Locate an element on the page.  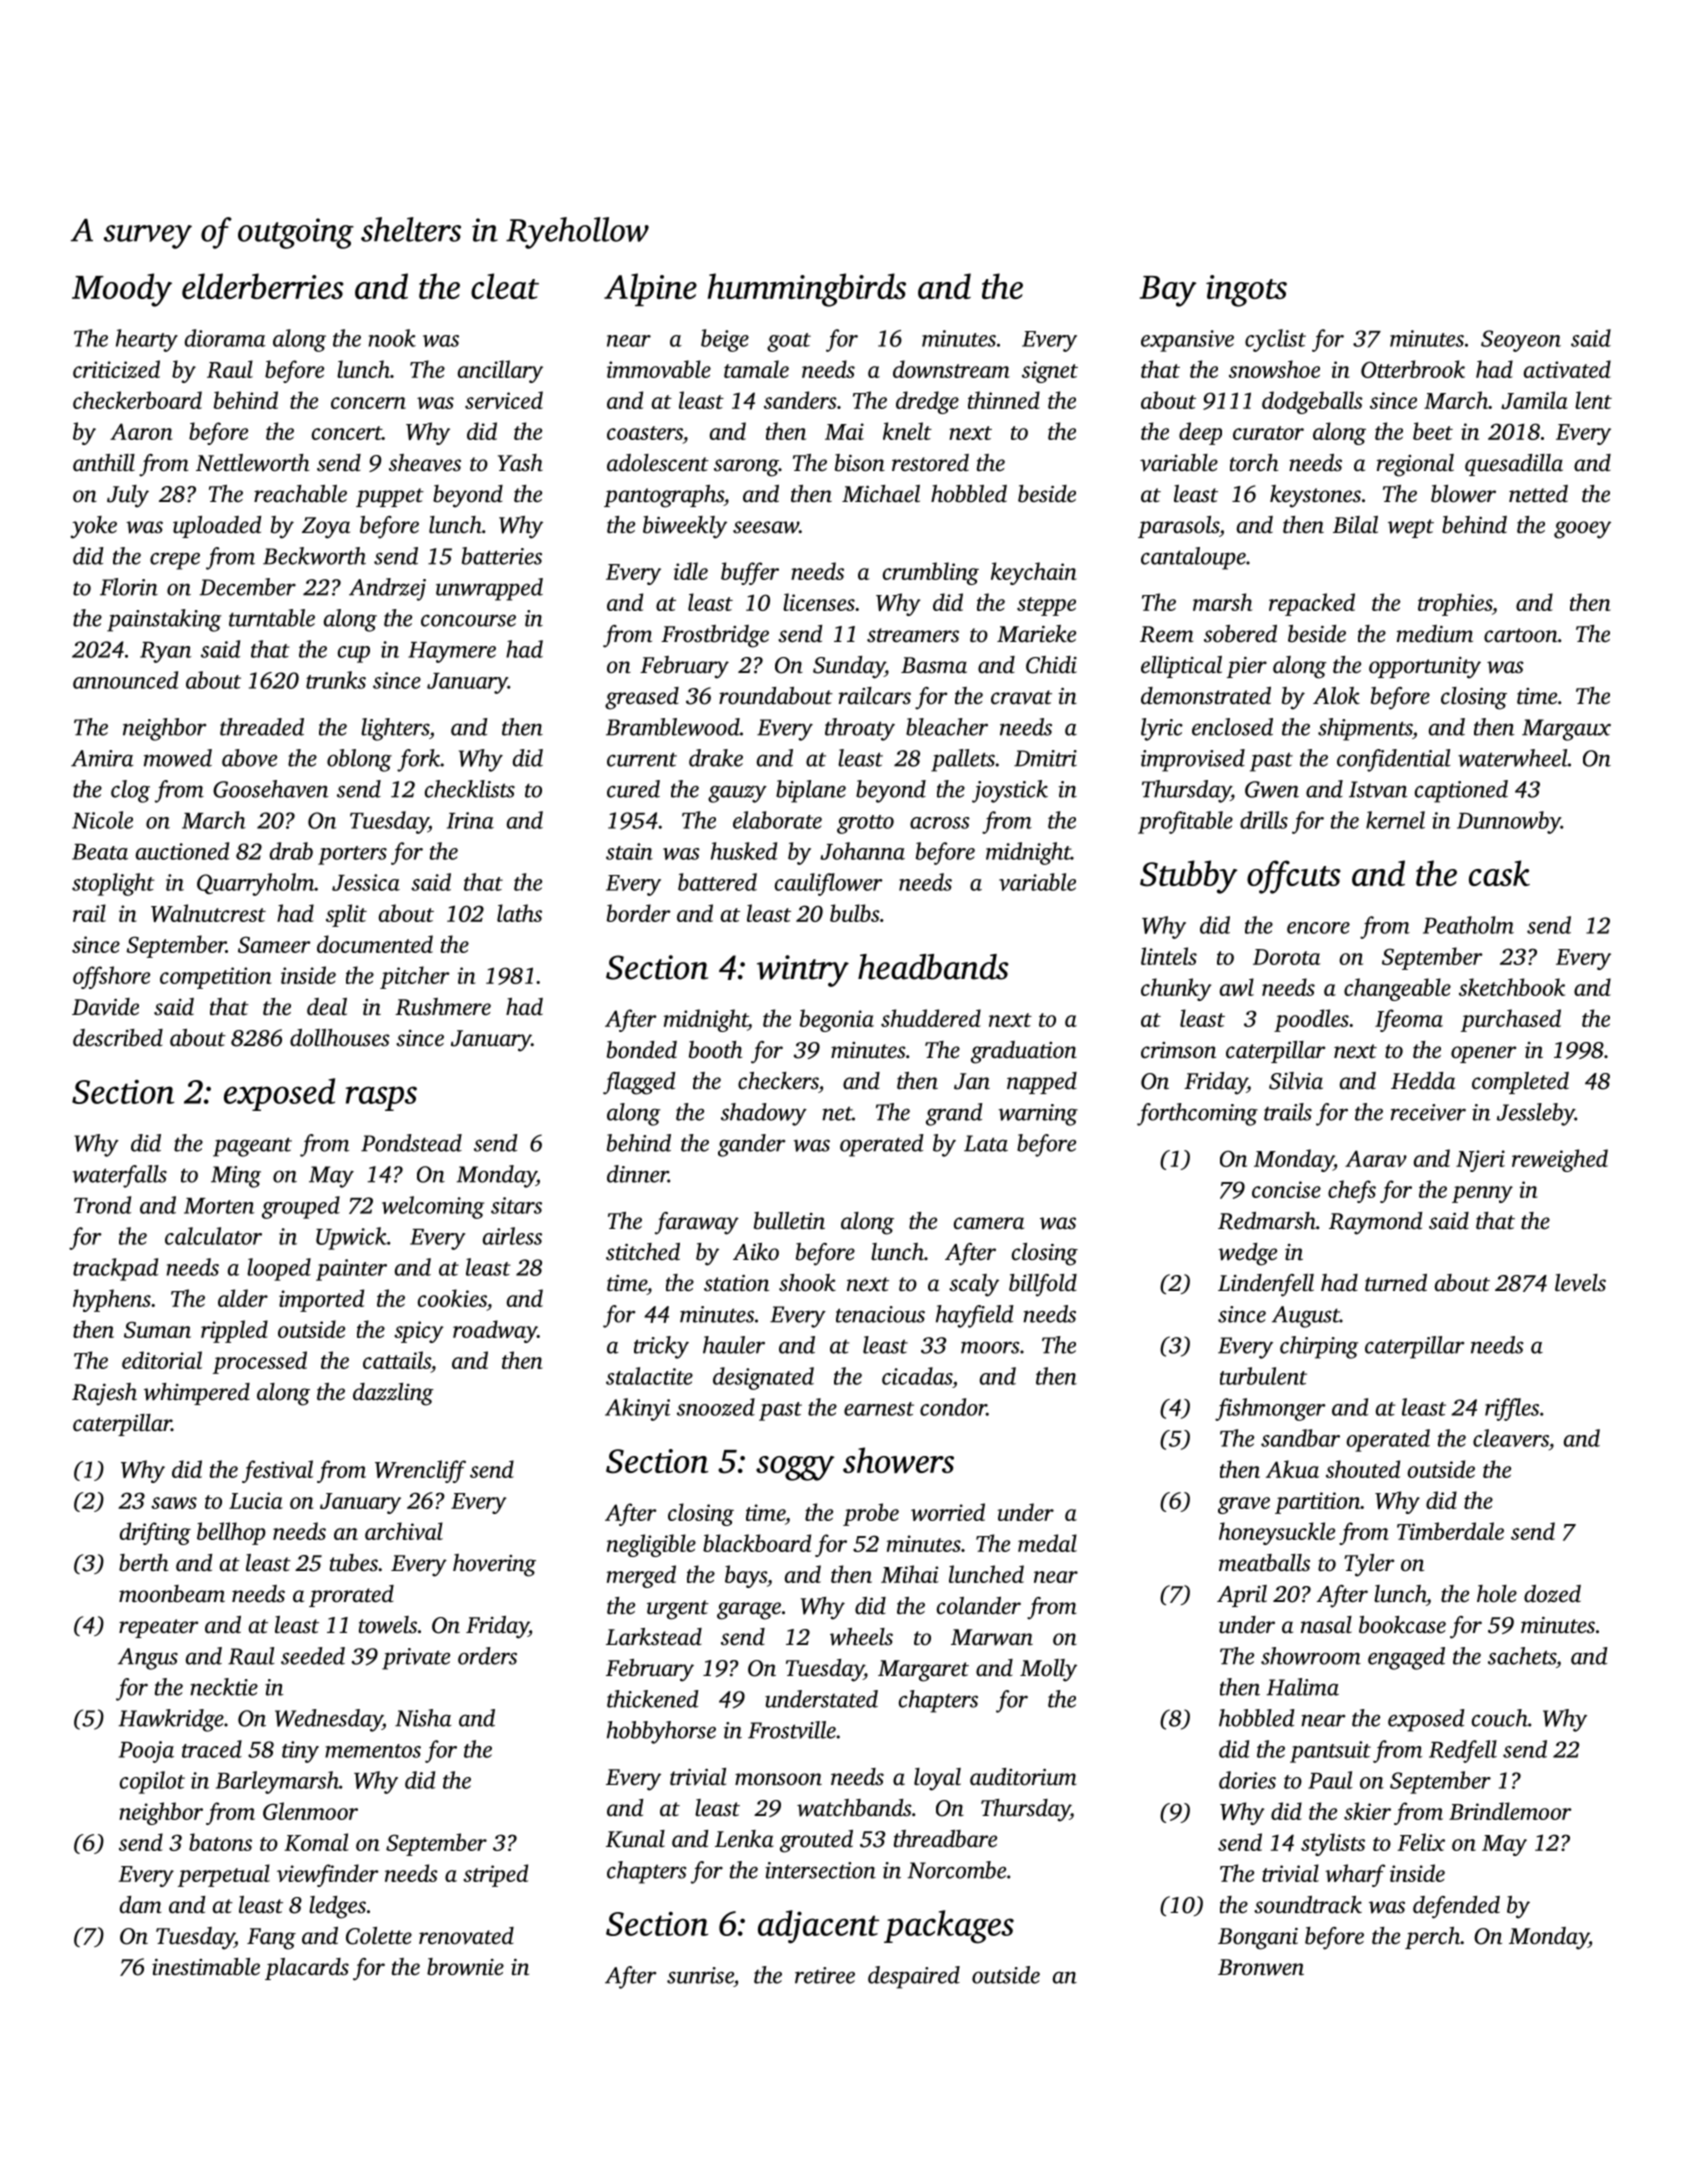
ingots is located at coordinates (1246, 291).
